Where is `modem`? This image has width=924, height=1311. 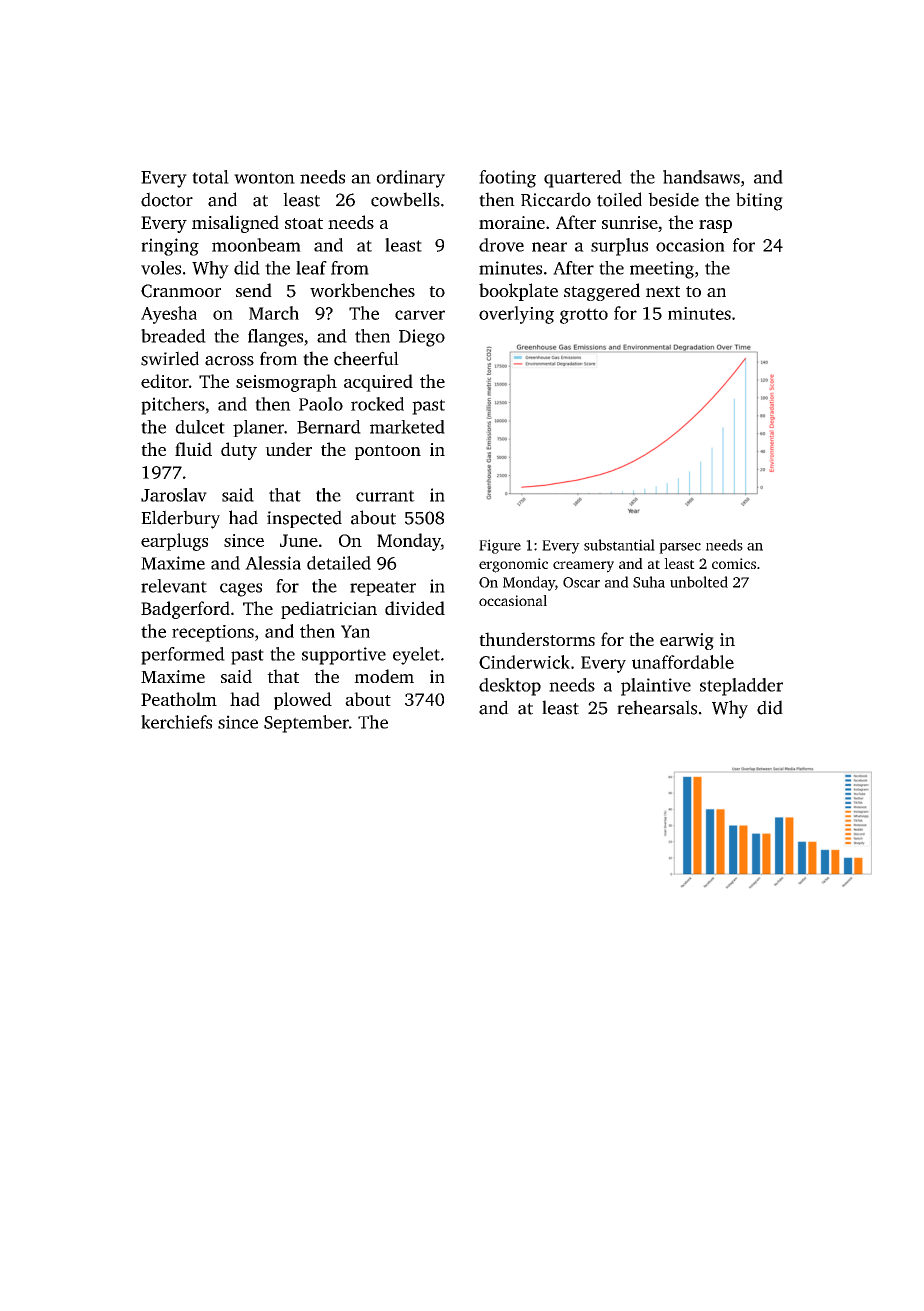 modem is located at coordinates (384, 676).
